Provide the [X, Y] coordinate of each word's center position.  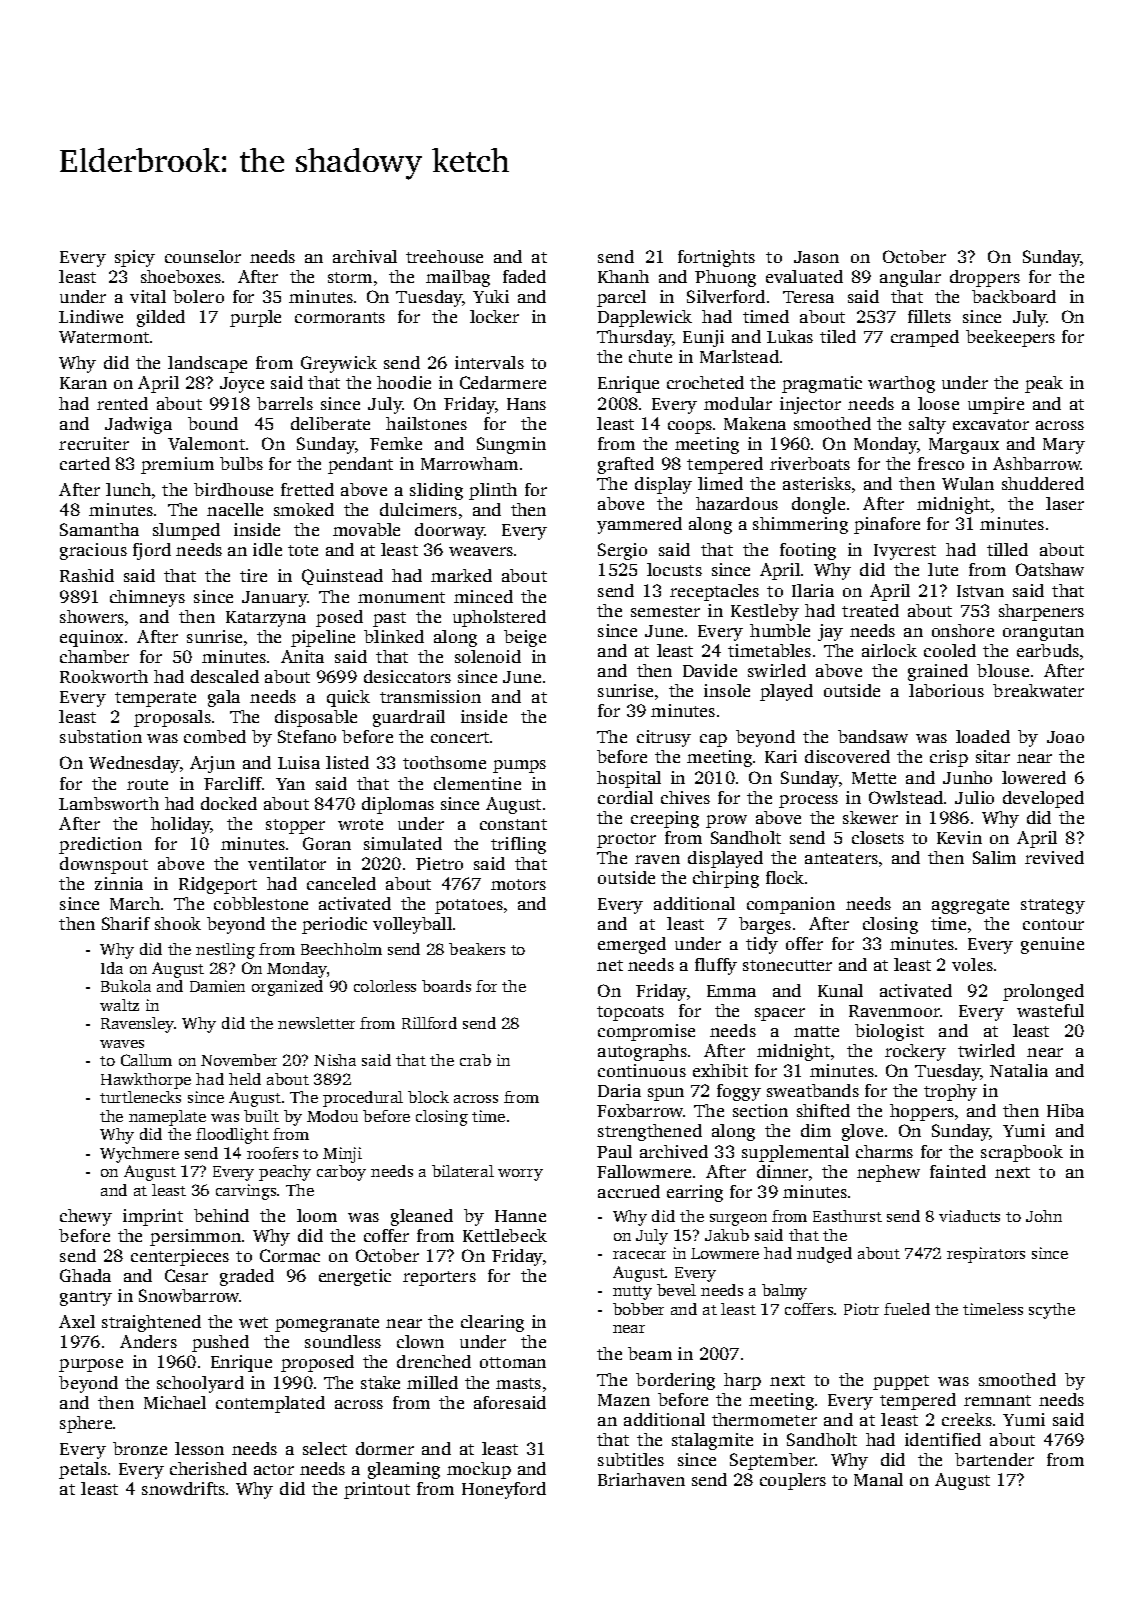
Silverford [726, 296]
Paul [614, 1151]
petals [83, 1470]
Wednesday [134, 764]
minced [483, 596]
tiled [838, 336]
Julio [974, 797]
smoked [304, 509]
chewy [86, 1217]
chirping [726, 879]
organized [287, 988]
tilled [1007, 549]
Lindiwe [91, 316]
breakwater [1038, 690]
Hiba [1065, 1110]
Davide [710, 670]
